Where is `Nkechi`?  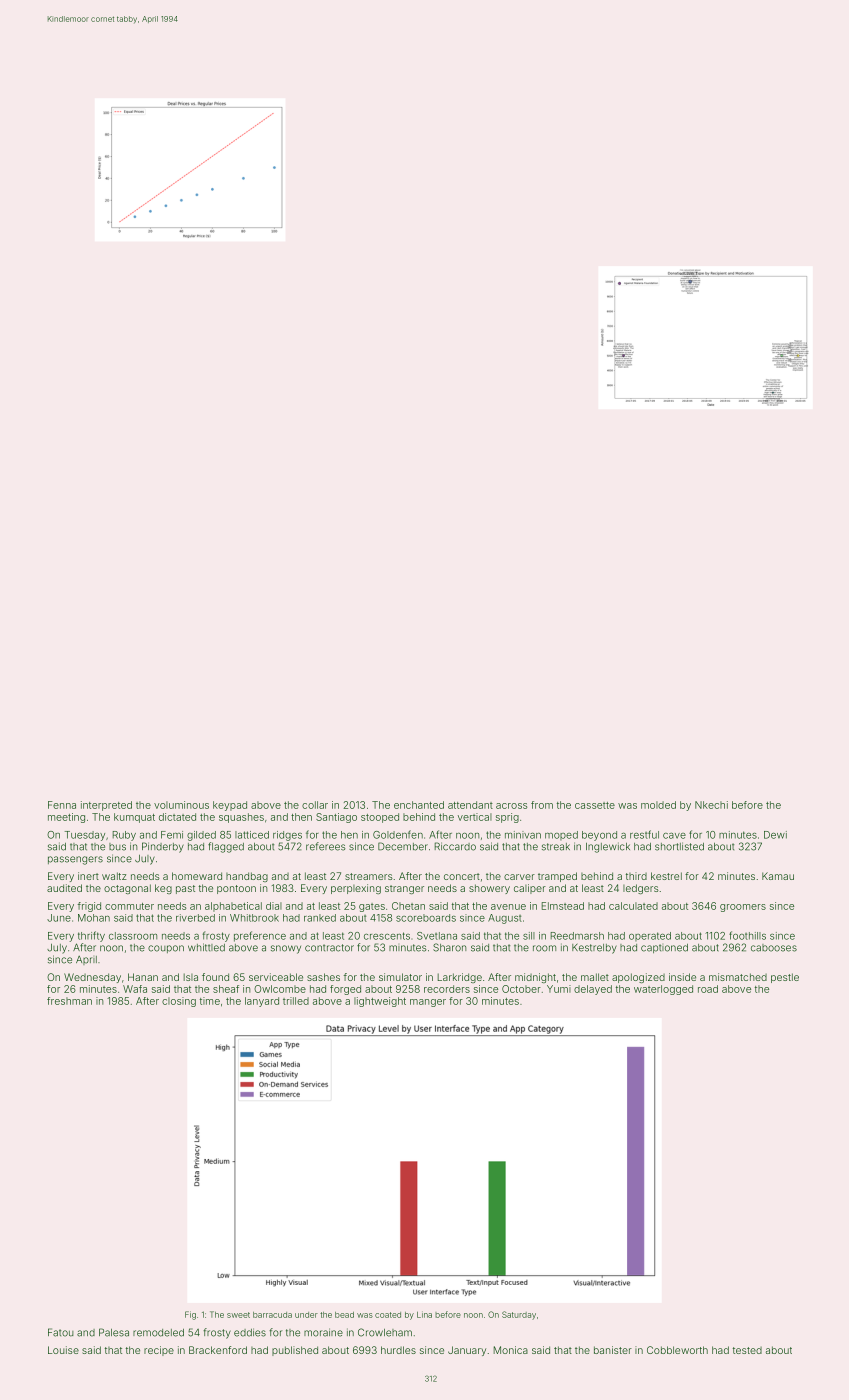 Nkechi is located at coordinates (711, 805).
